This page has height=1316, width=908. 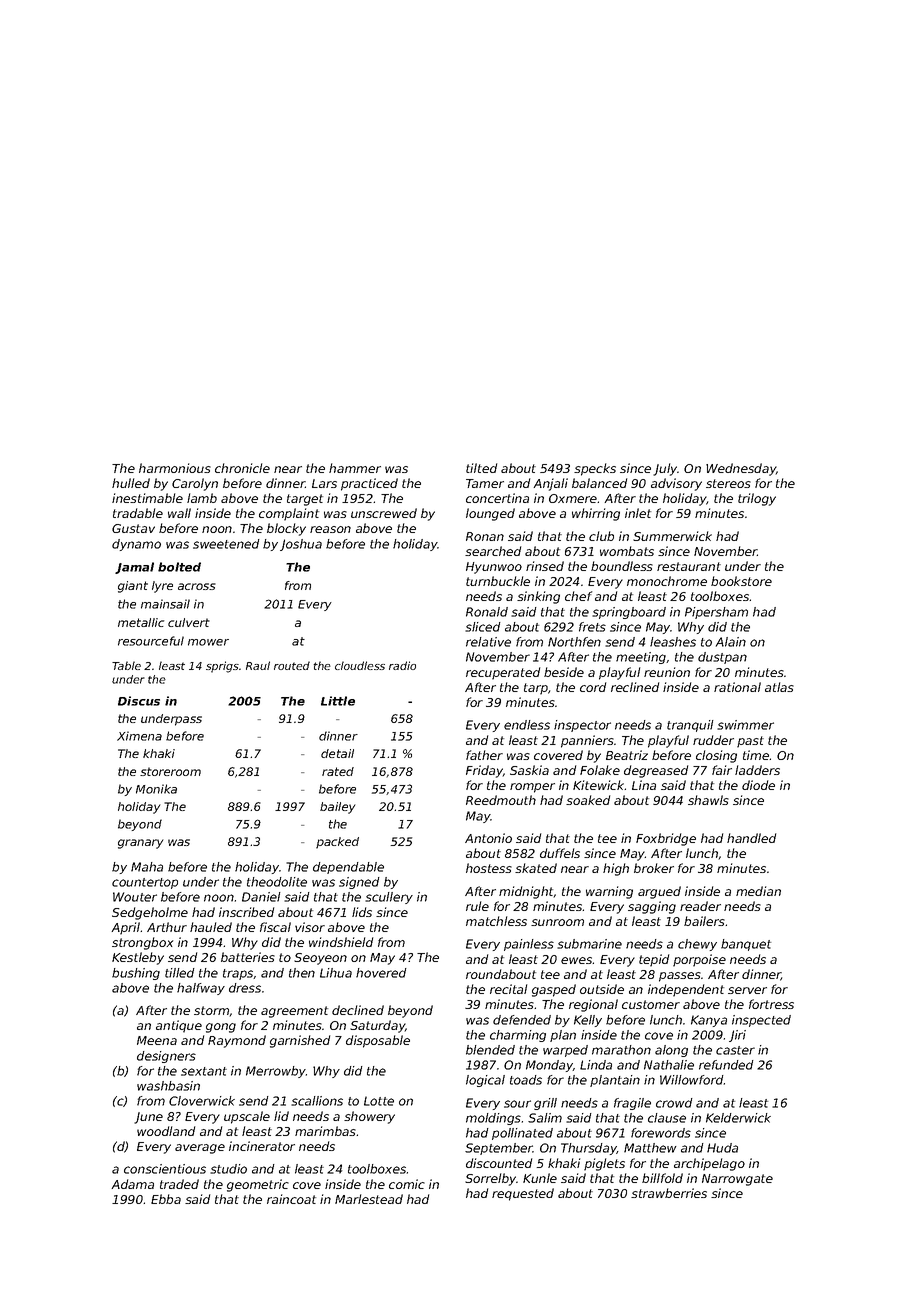 What do you see at coordinates (484, 771) in the page?
I see `Friday` at bounding box center [484, 771].
